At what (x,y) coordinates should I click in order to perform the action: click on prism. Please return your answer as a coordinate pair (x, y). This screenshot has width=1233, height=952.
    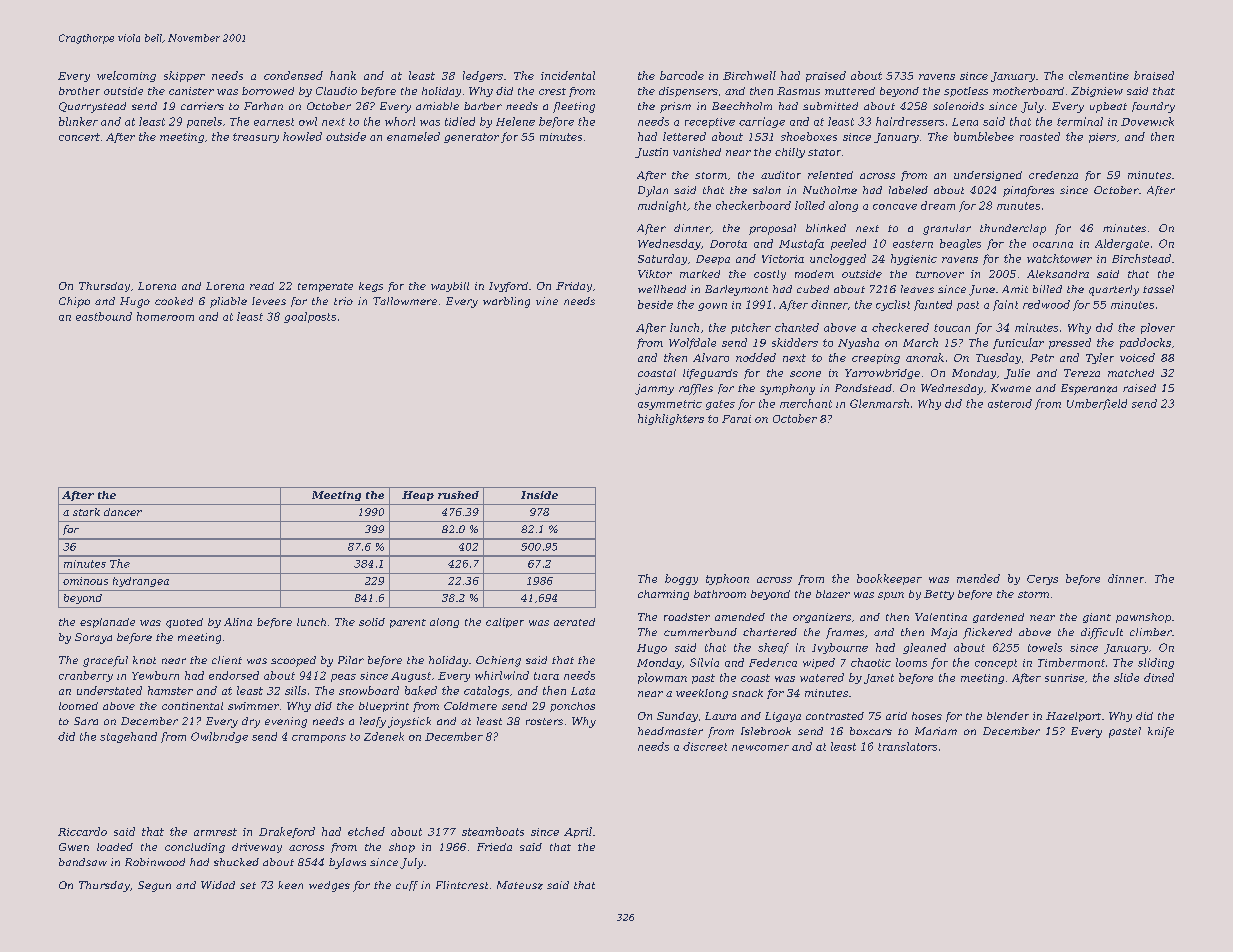
    Looking at the image, I should click on (675, 107).
